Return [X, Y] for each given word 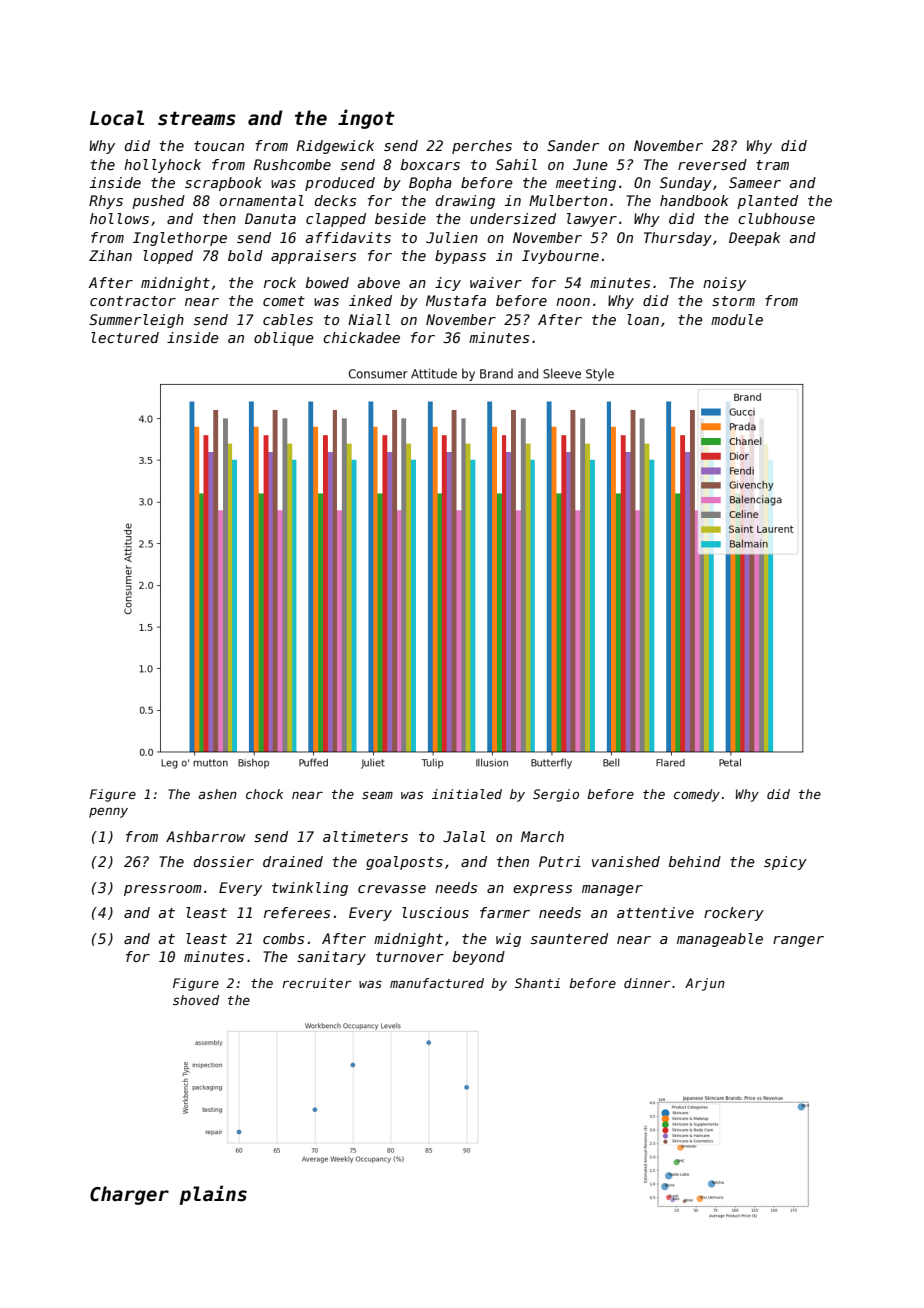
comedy [697, 795]
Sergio [556, 795]
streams [197, 118]
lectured [125, 337]
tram [772, 165]
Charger [129, 1195]
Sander [573, 145]
